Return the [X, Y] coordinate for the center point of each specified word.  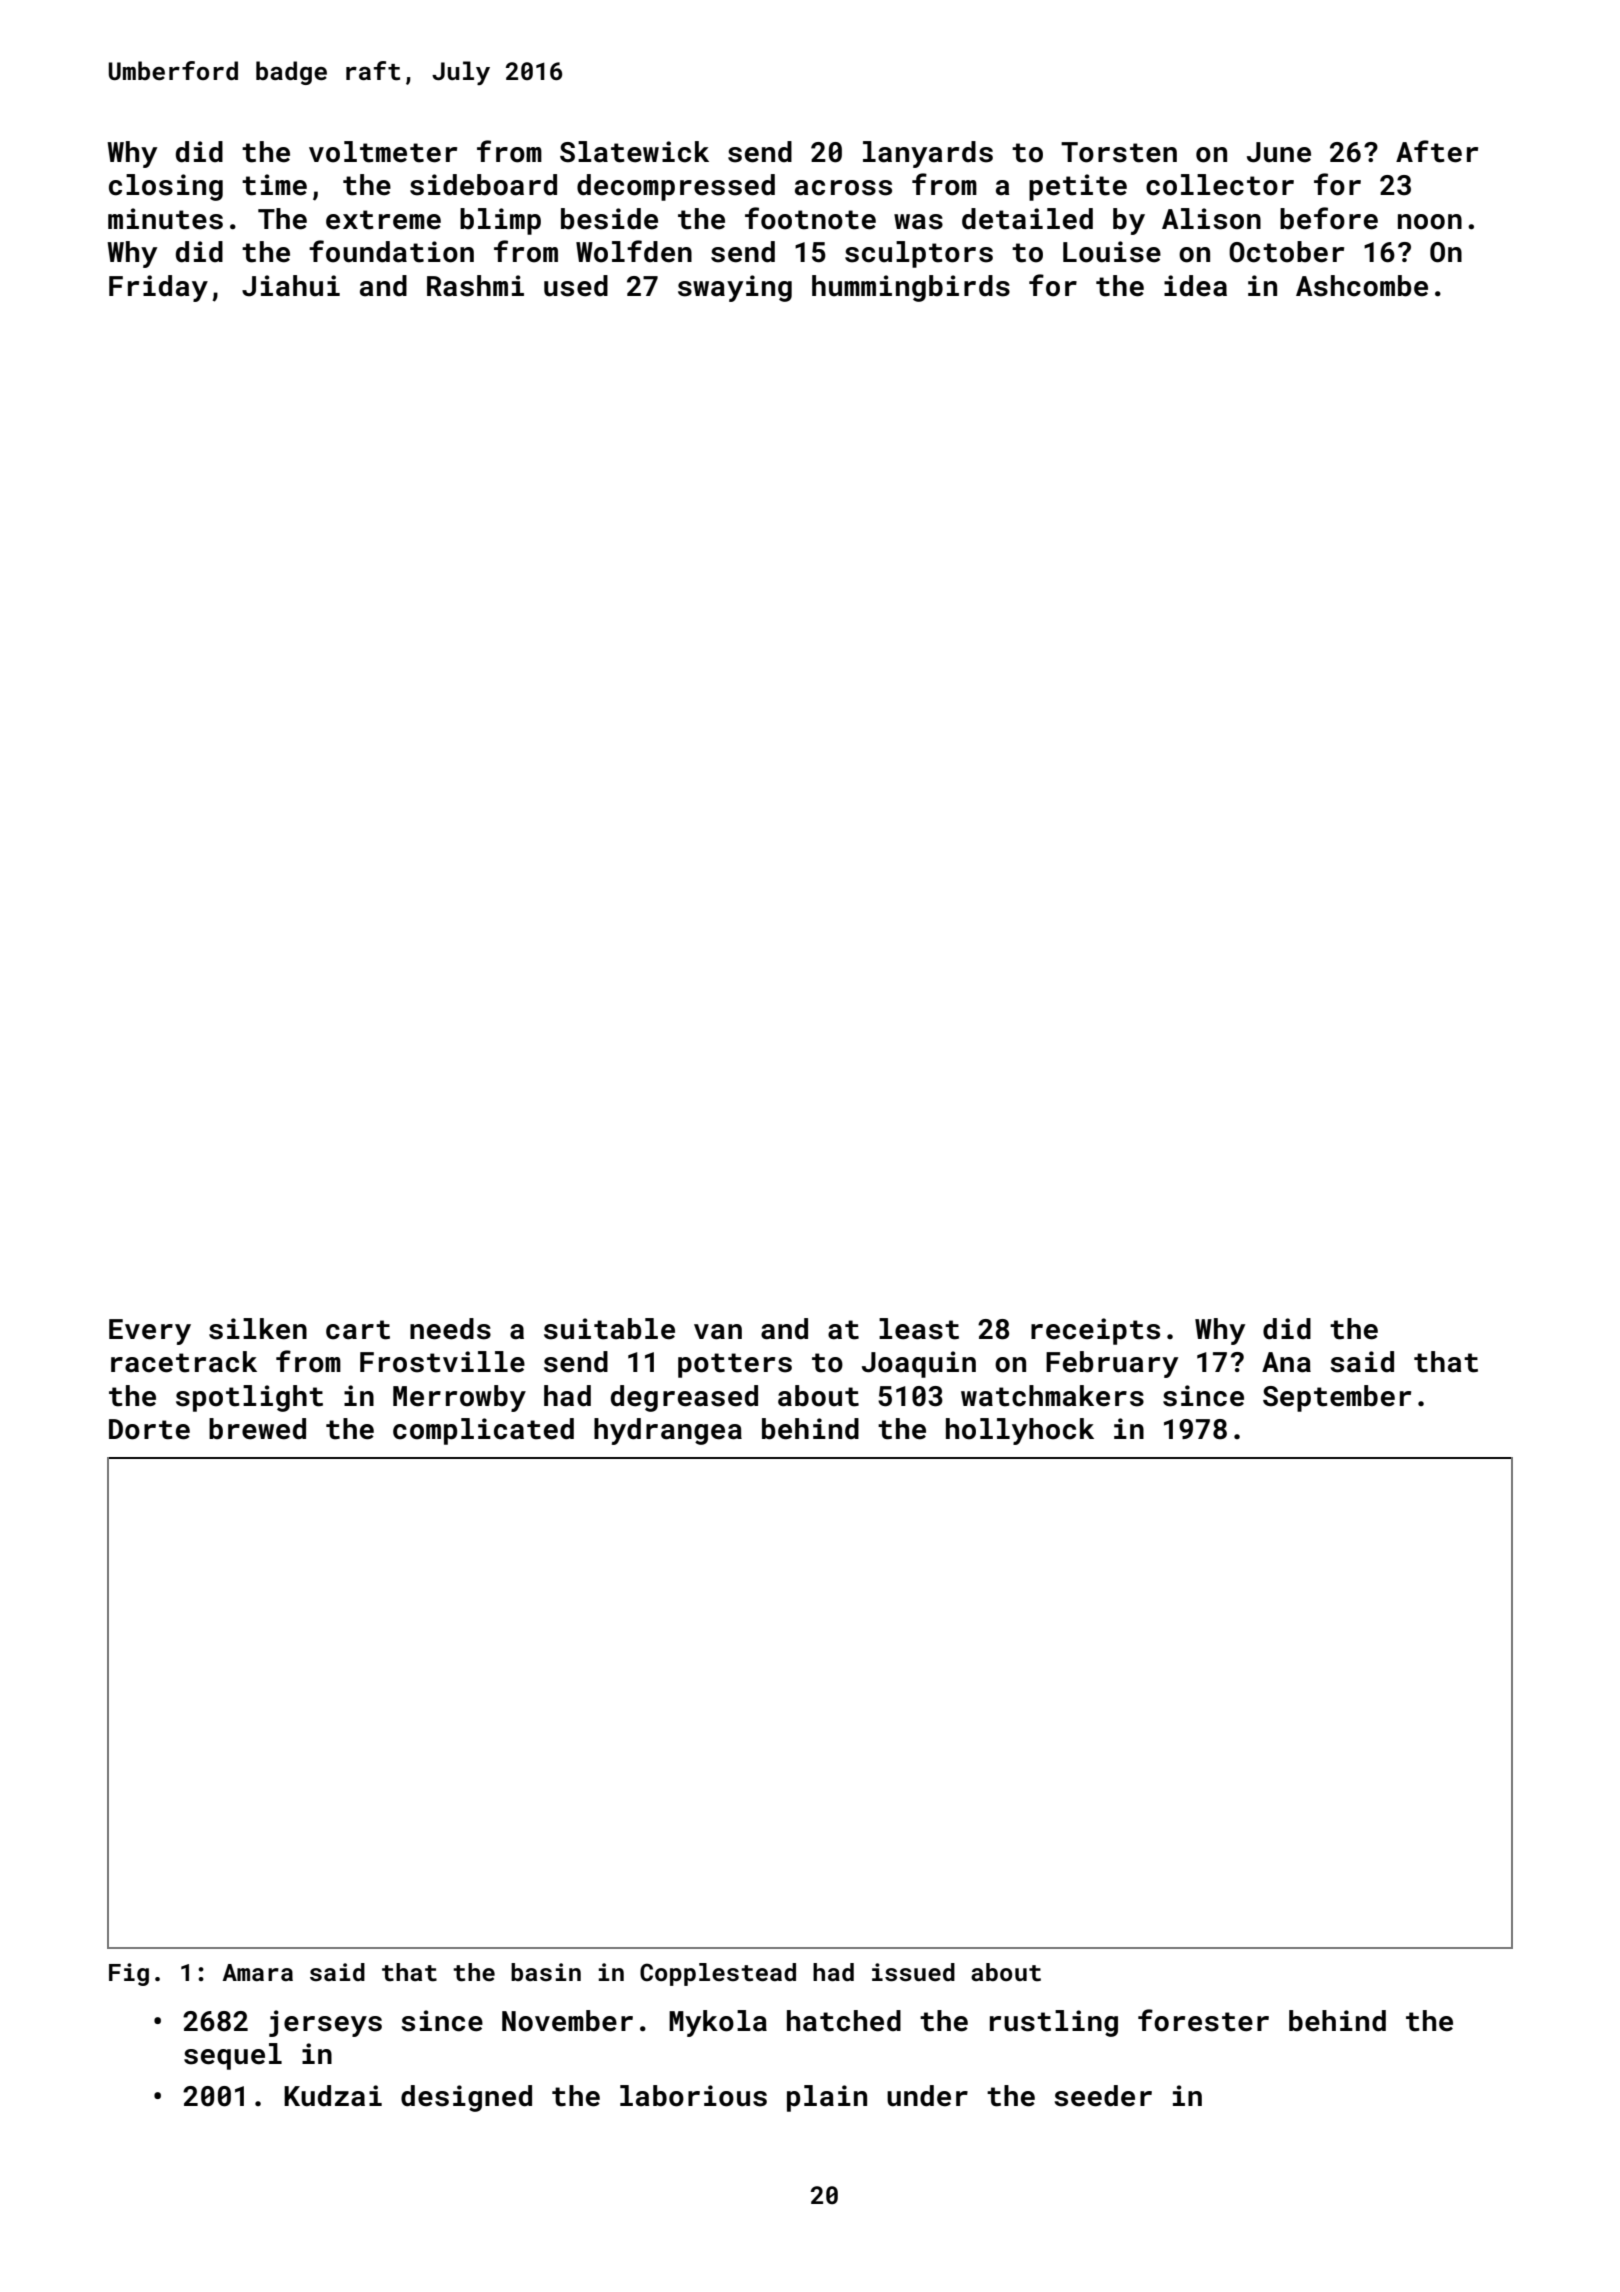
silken [258, 1329]
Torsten [1119, 152]
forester [1203, 2020]
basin [546, 1972]
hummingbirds [911, 288]
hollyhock [1020, 1431]
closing [166, 187]
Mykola [718, 2023]
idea [1195, 286]
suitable [609, 1329]
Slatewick [634, 152]
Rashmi [475, 286]
